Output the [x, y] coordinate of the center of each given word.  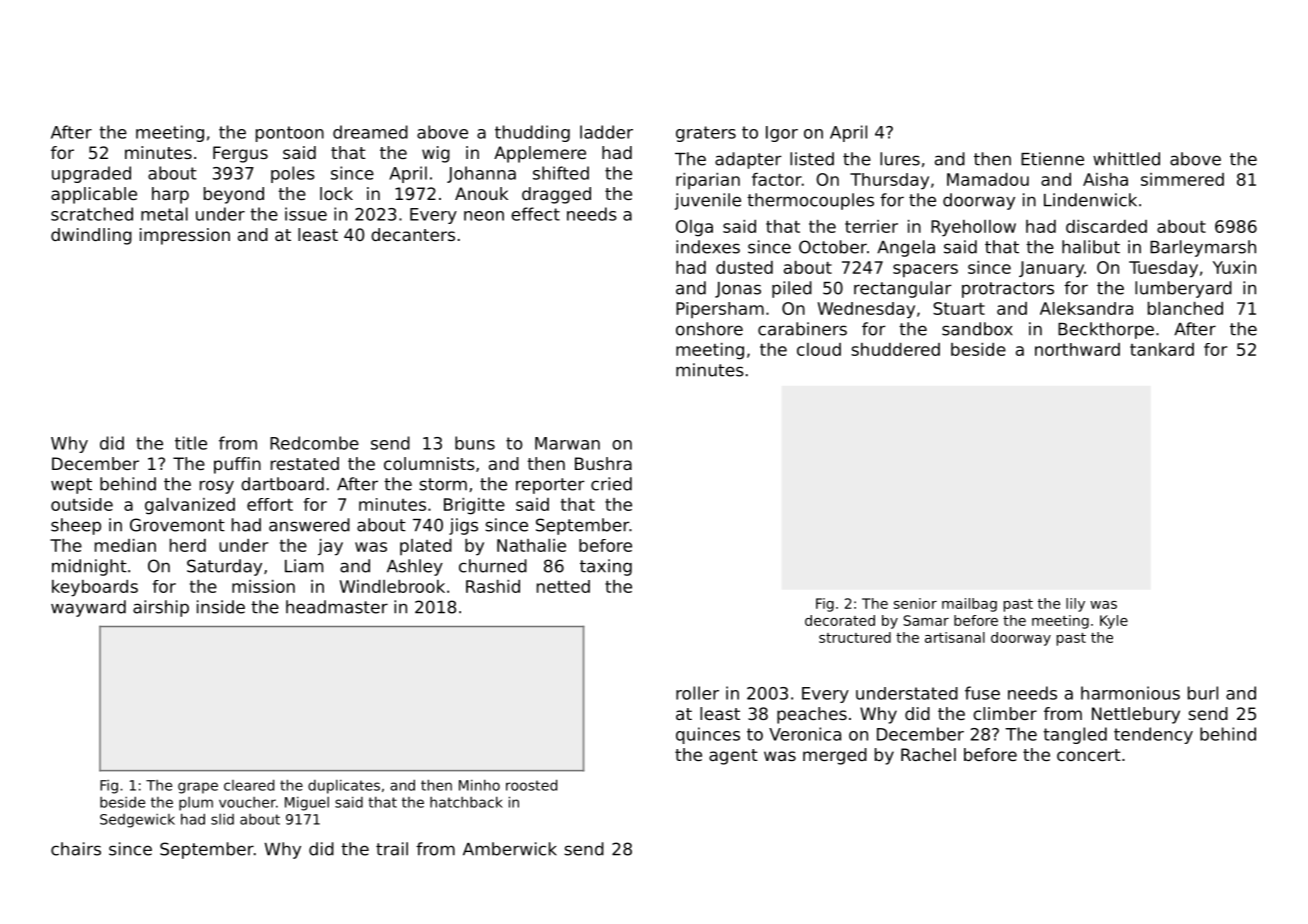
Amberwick [510, 849]
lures [900, 159]
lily [1075, 605]
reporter [550, 486]
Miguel [307, 804]
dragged [556, 195]
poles [293, 174]
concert [1089, 755]
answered [309, 525]
